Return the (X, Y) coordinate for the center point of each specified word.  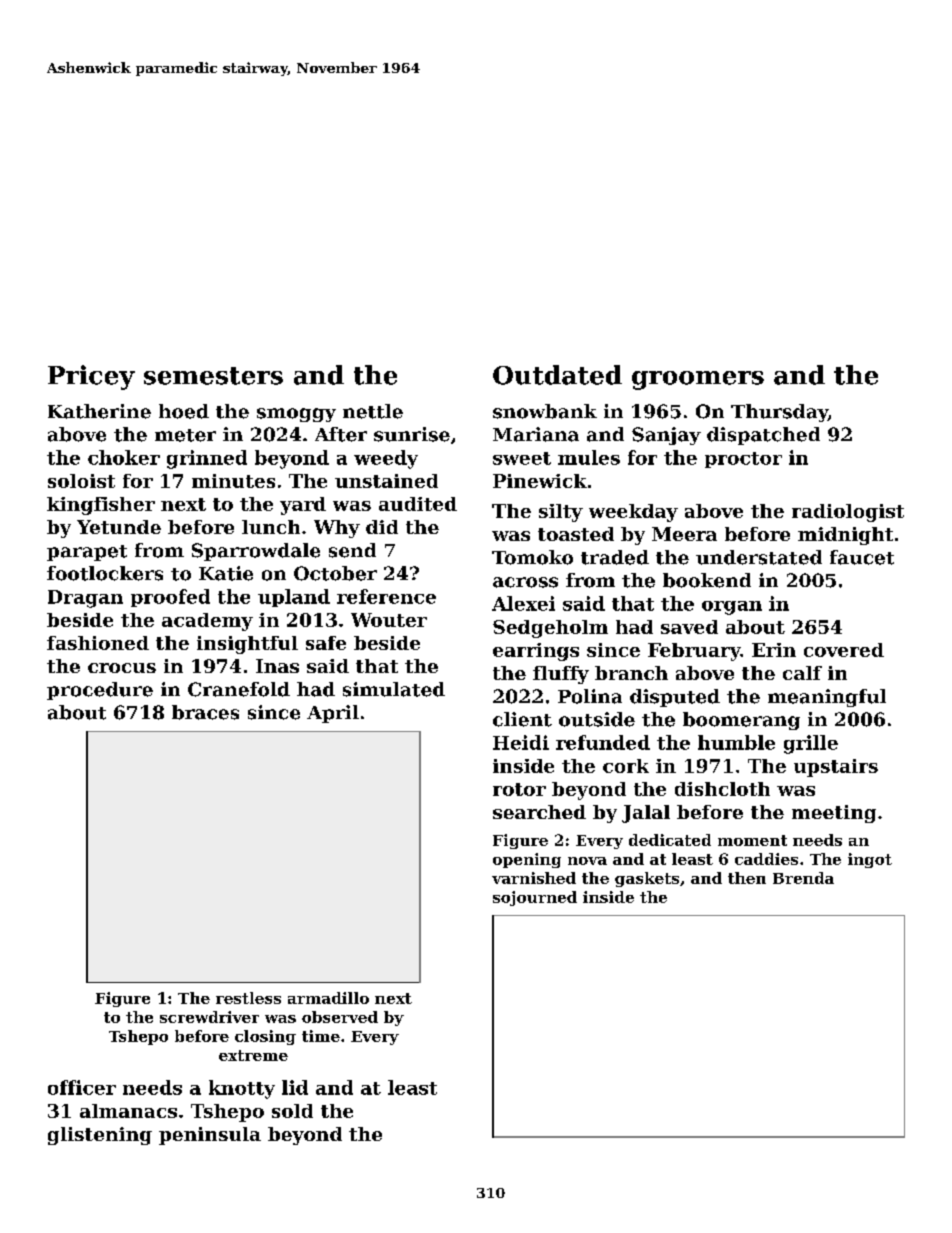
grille (811, 744)
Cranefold (239, 689)
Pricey (91, 377)
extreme (253, 1055)
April (333, 714)
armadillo (328, 998)
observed (340, 1017)
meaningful (827, 698)
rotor (519, 789)
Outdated (557, 375)
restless (248, 998)
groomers (698, 380)
